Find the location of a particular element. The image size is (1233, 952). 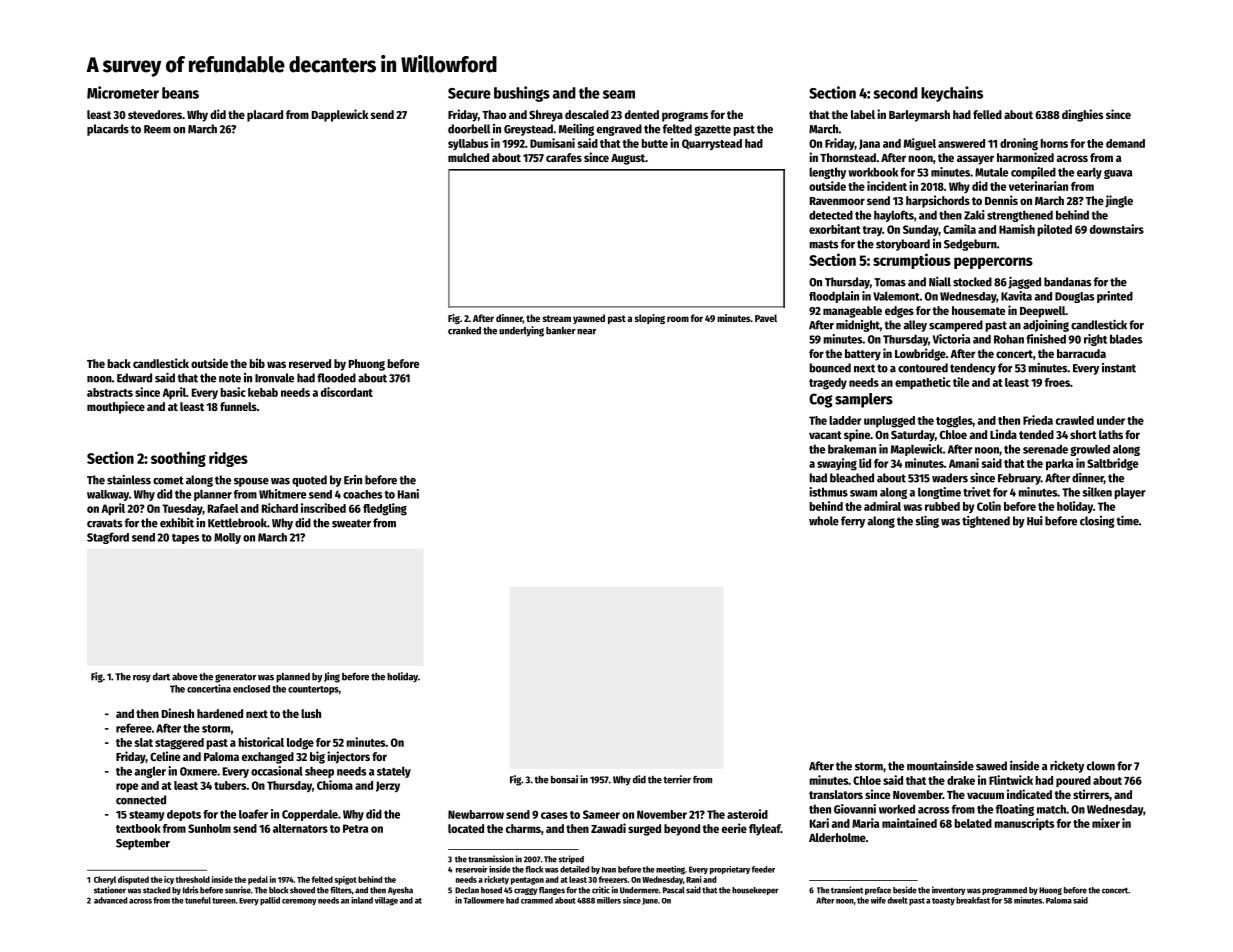

pallid is located at coordinates (270, 901).
